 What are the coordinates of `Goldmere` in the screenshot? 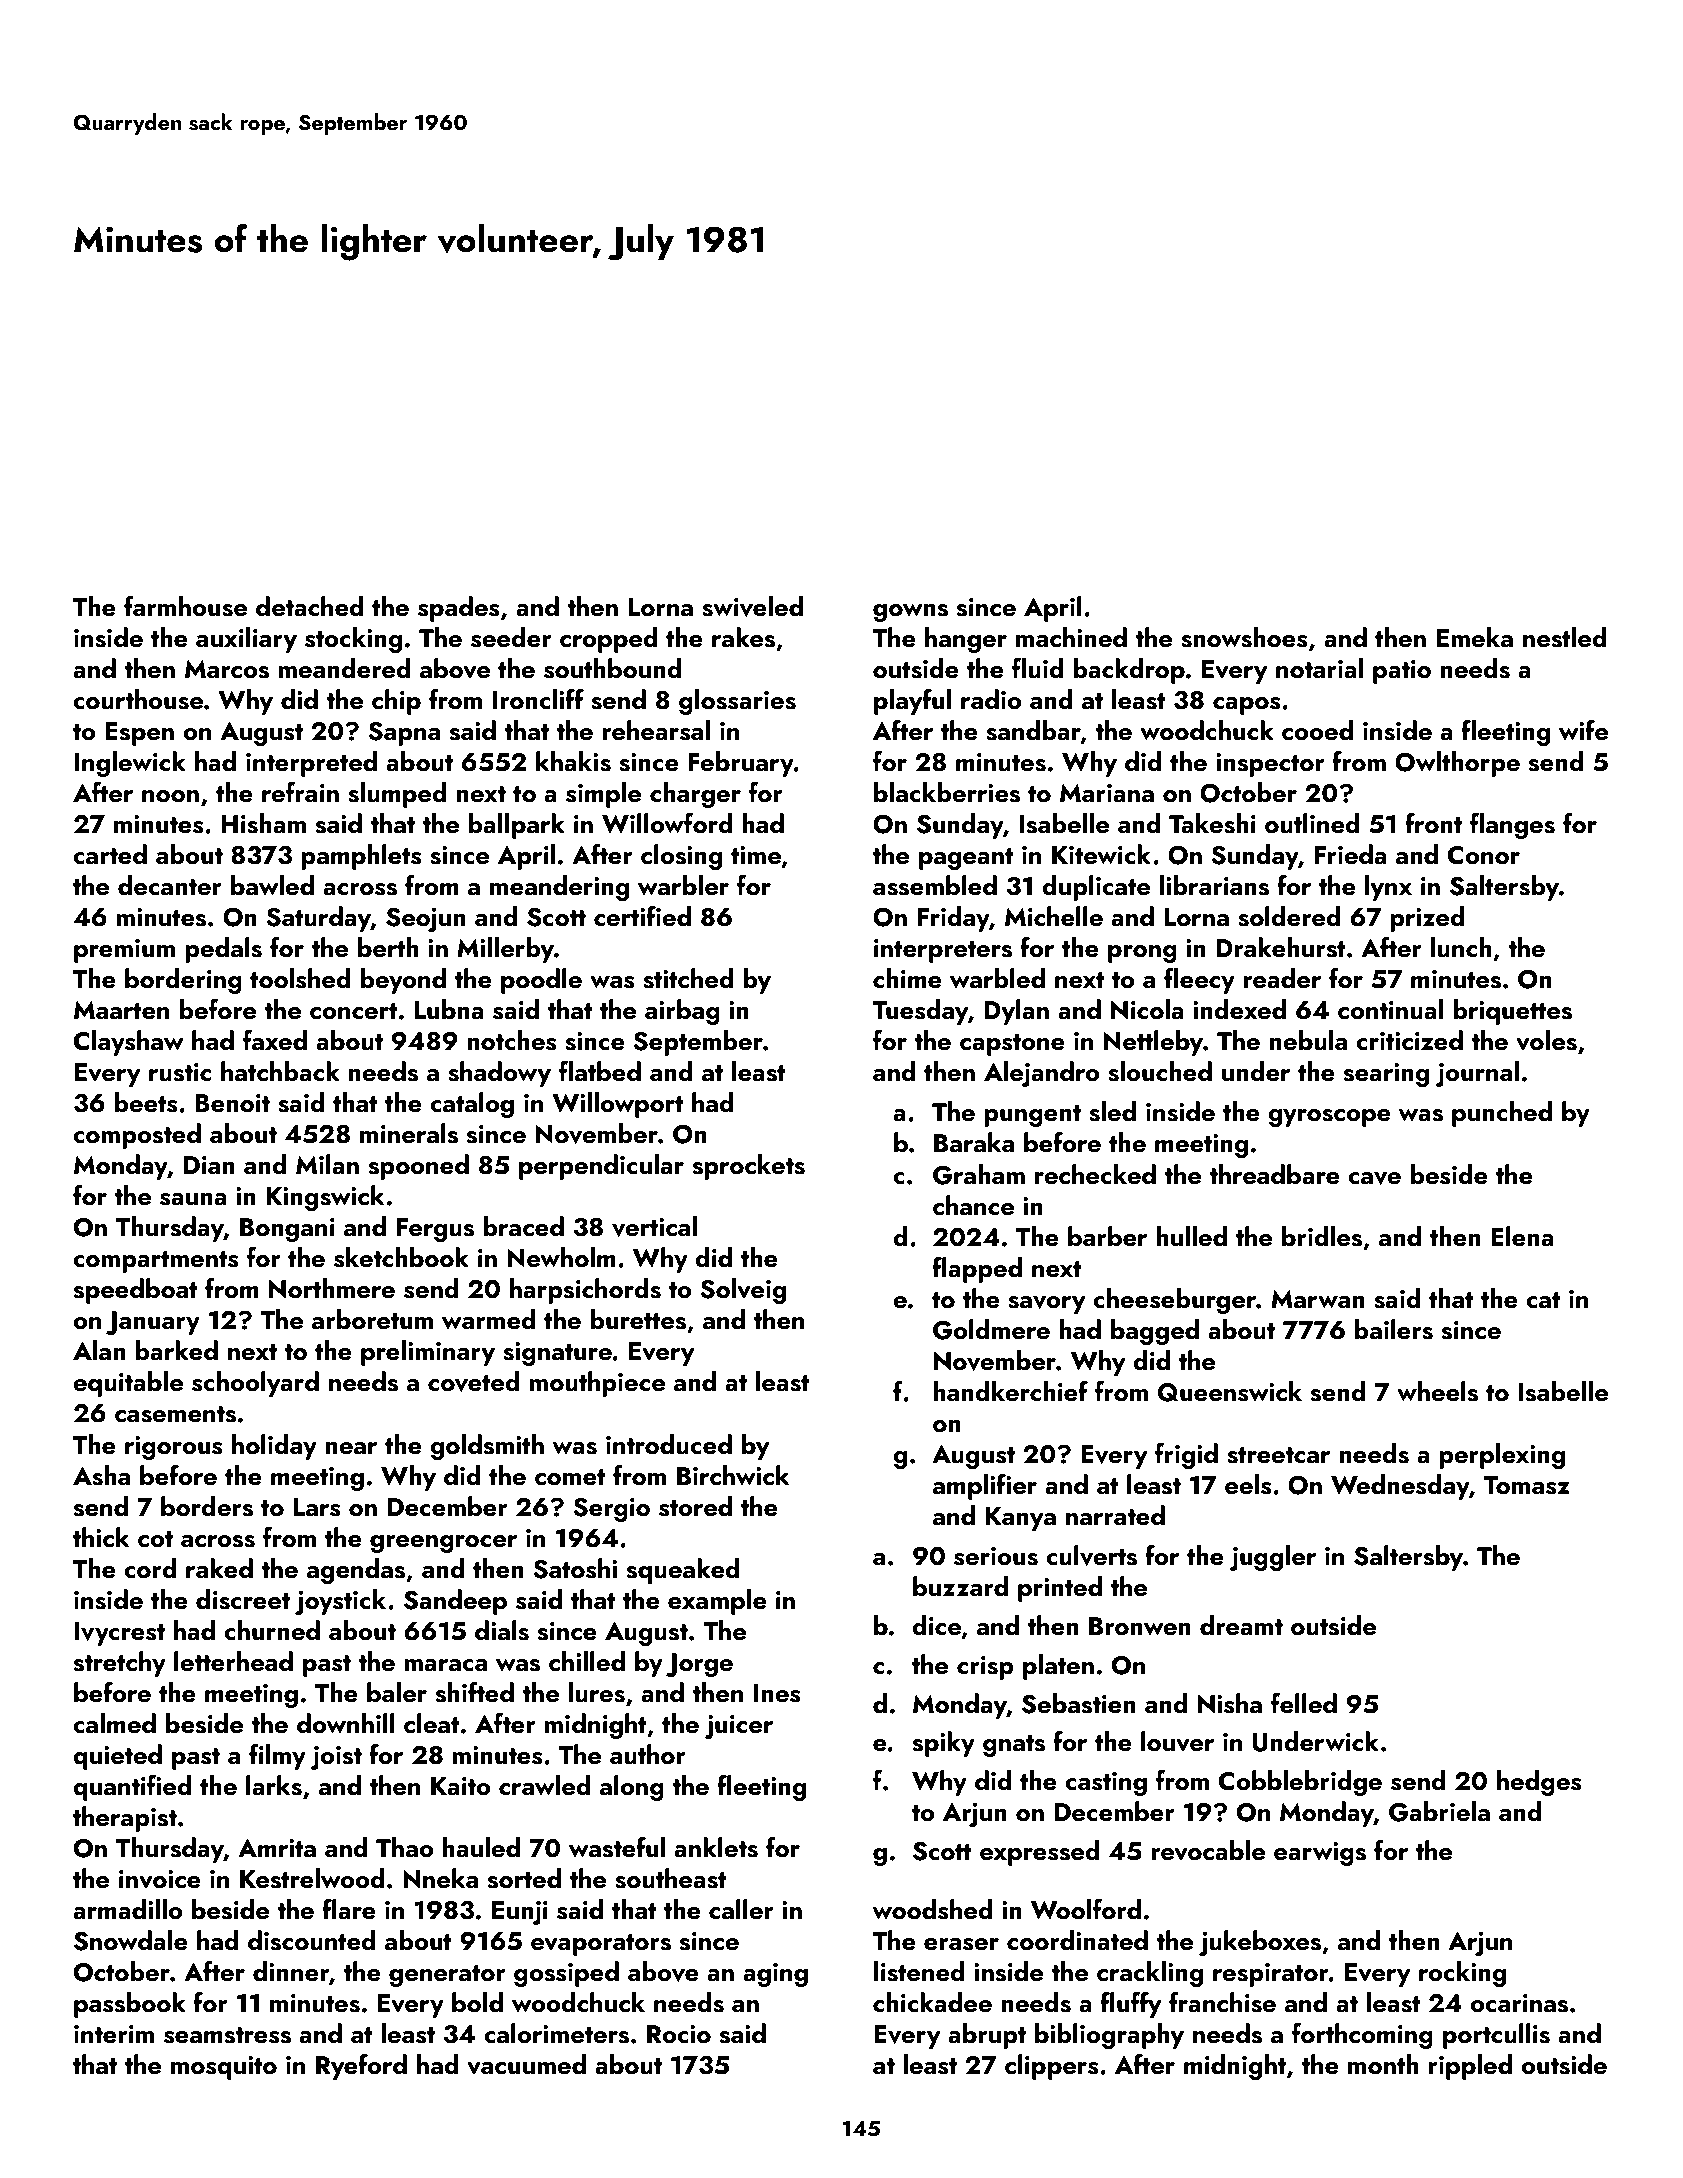 It's located at (991, 1329).
